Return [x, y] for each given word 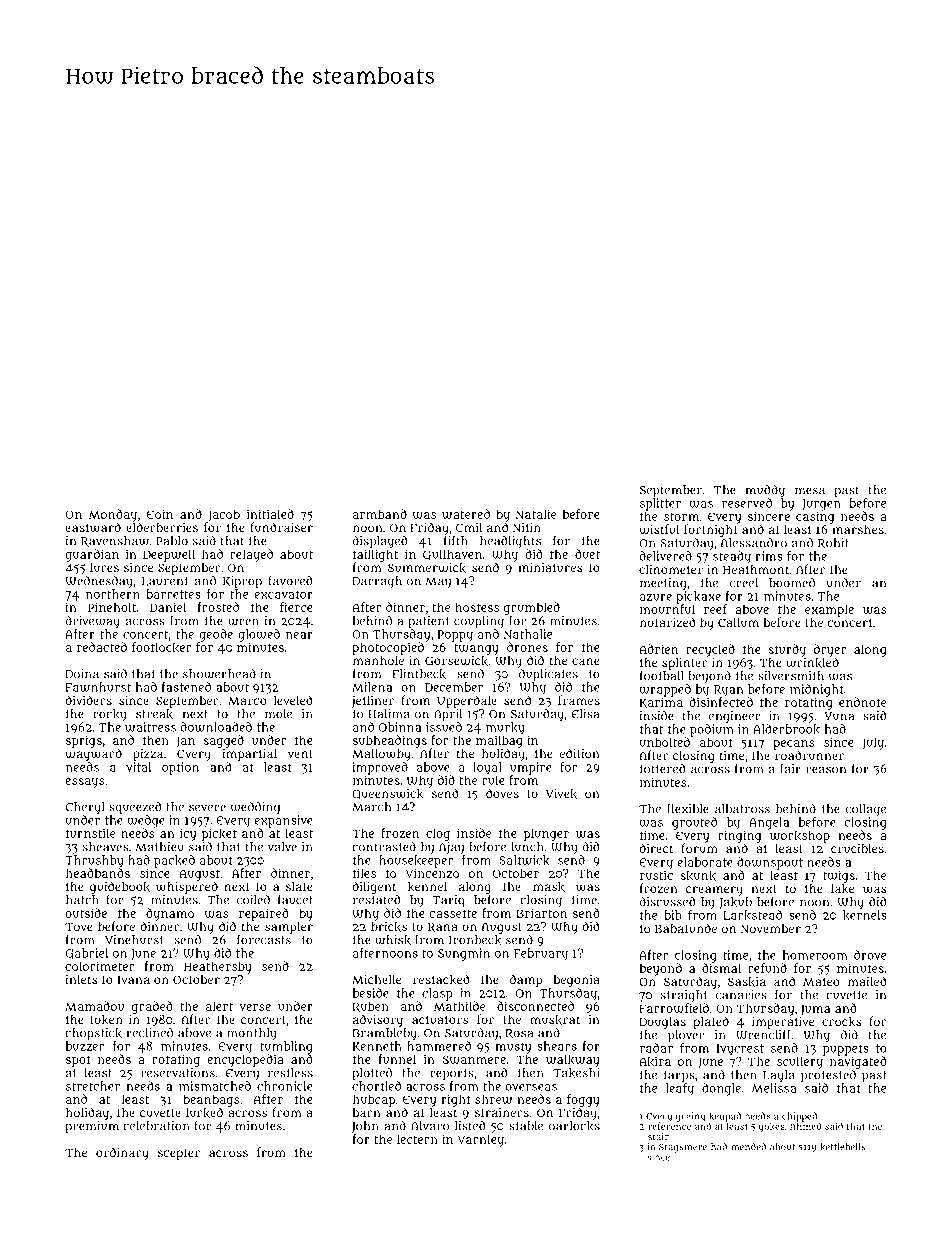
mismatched [215, 1086]
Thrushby [94, 861]
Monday [113, 515]
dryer [830, 650]
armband [380, 514]
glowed [259, 635]
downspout [770, 863]
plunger [546, 834]
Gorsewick [456, 661]
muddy [765, 491]
